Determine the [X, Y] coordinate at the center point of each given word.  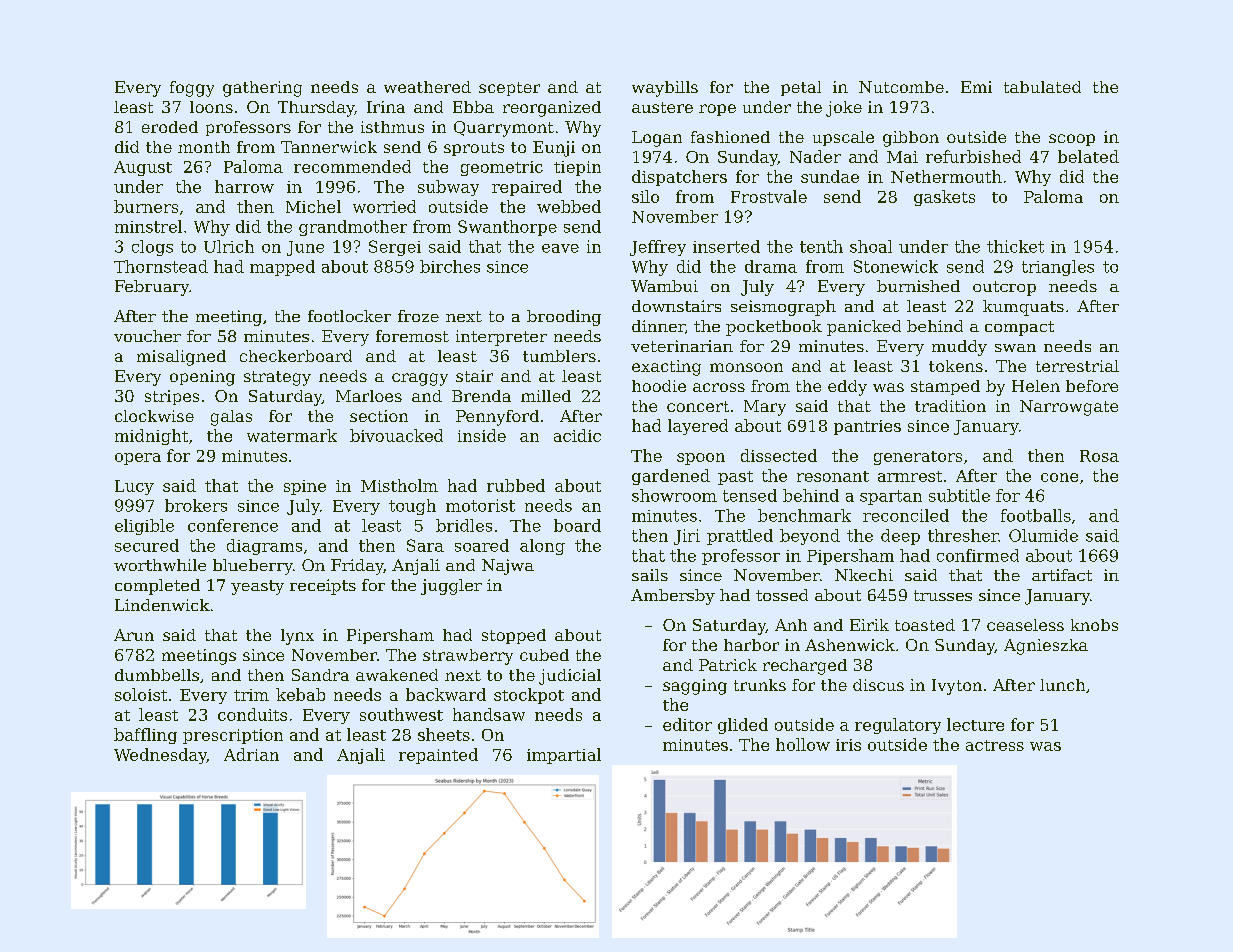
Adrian [251, 754]
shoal [871, 246]
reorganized [552, 109]
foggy [192, 89]
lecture [975, 724]
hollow [803, 744]
